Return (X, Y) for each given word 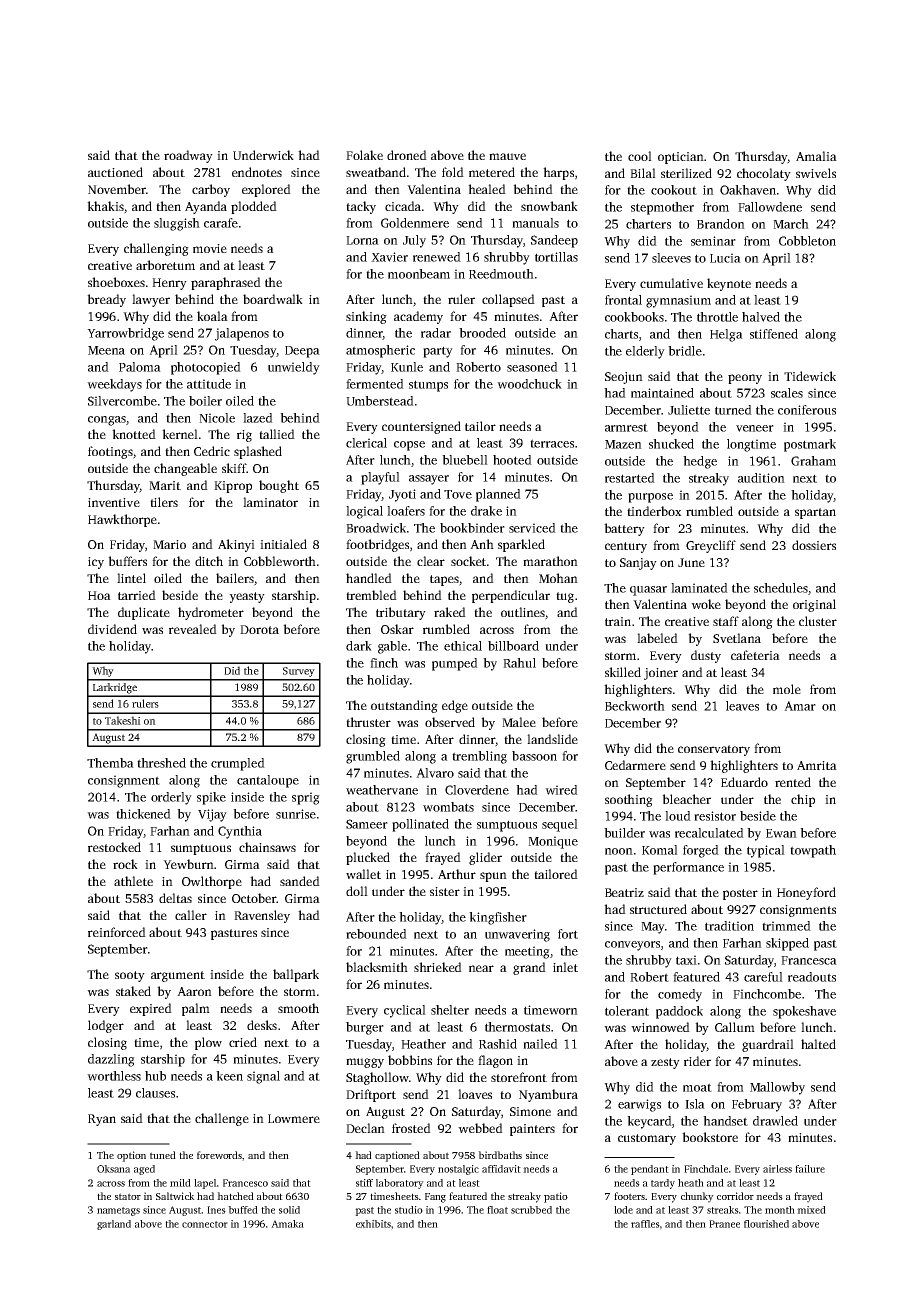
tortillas (556, 257)
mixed (811, 1210)
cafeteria (755, 655)
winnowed (660, 1027)
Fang (435, 1198)
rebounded (376, 934)
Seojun (624, 378)
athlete (133, 881)
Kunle (407, 367)
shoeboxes (116, 282)
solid (289, 1210)
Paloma (140, 367)
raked (450, 612)
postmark (810, 445)
